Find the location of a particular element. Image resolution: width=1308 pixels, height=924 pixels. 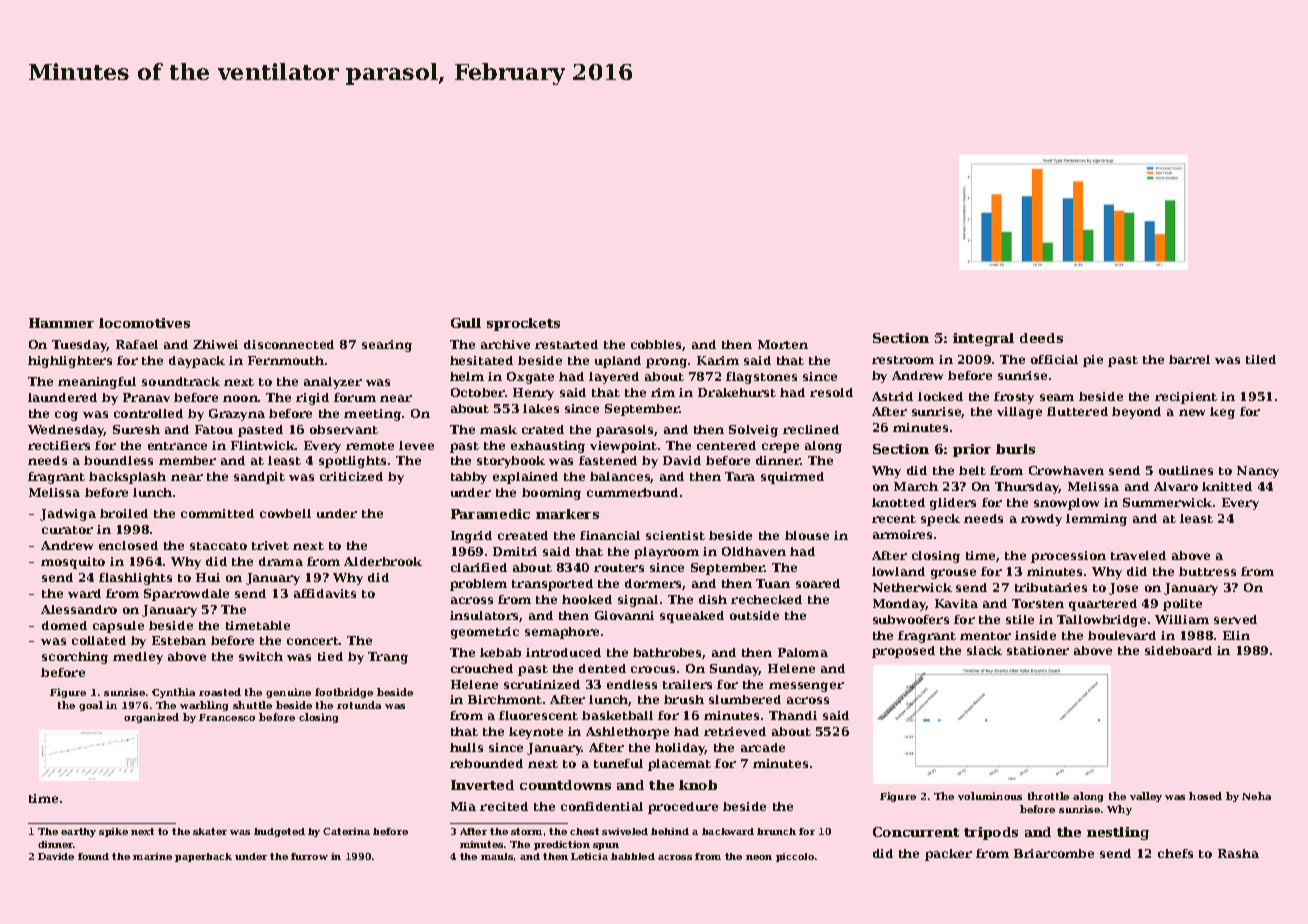

found is located at coordinates (93, 856).
